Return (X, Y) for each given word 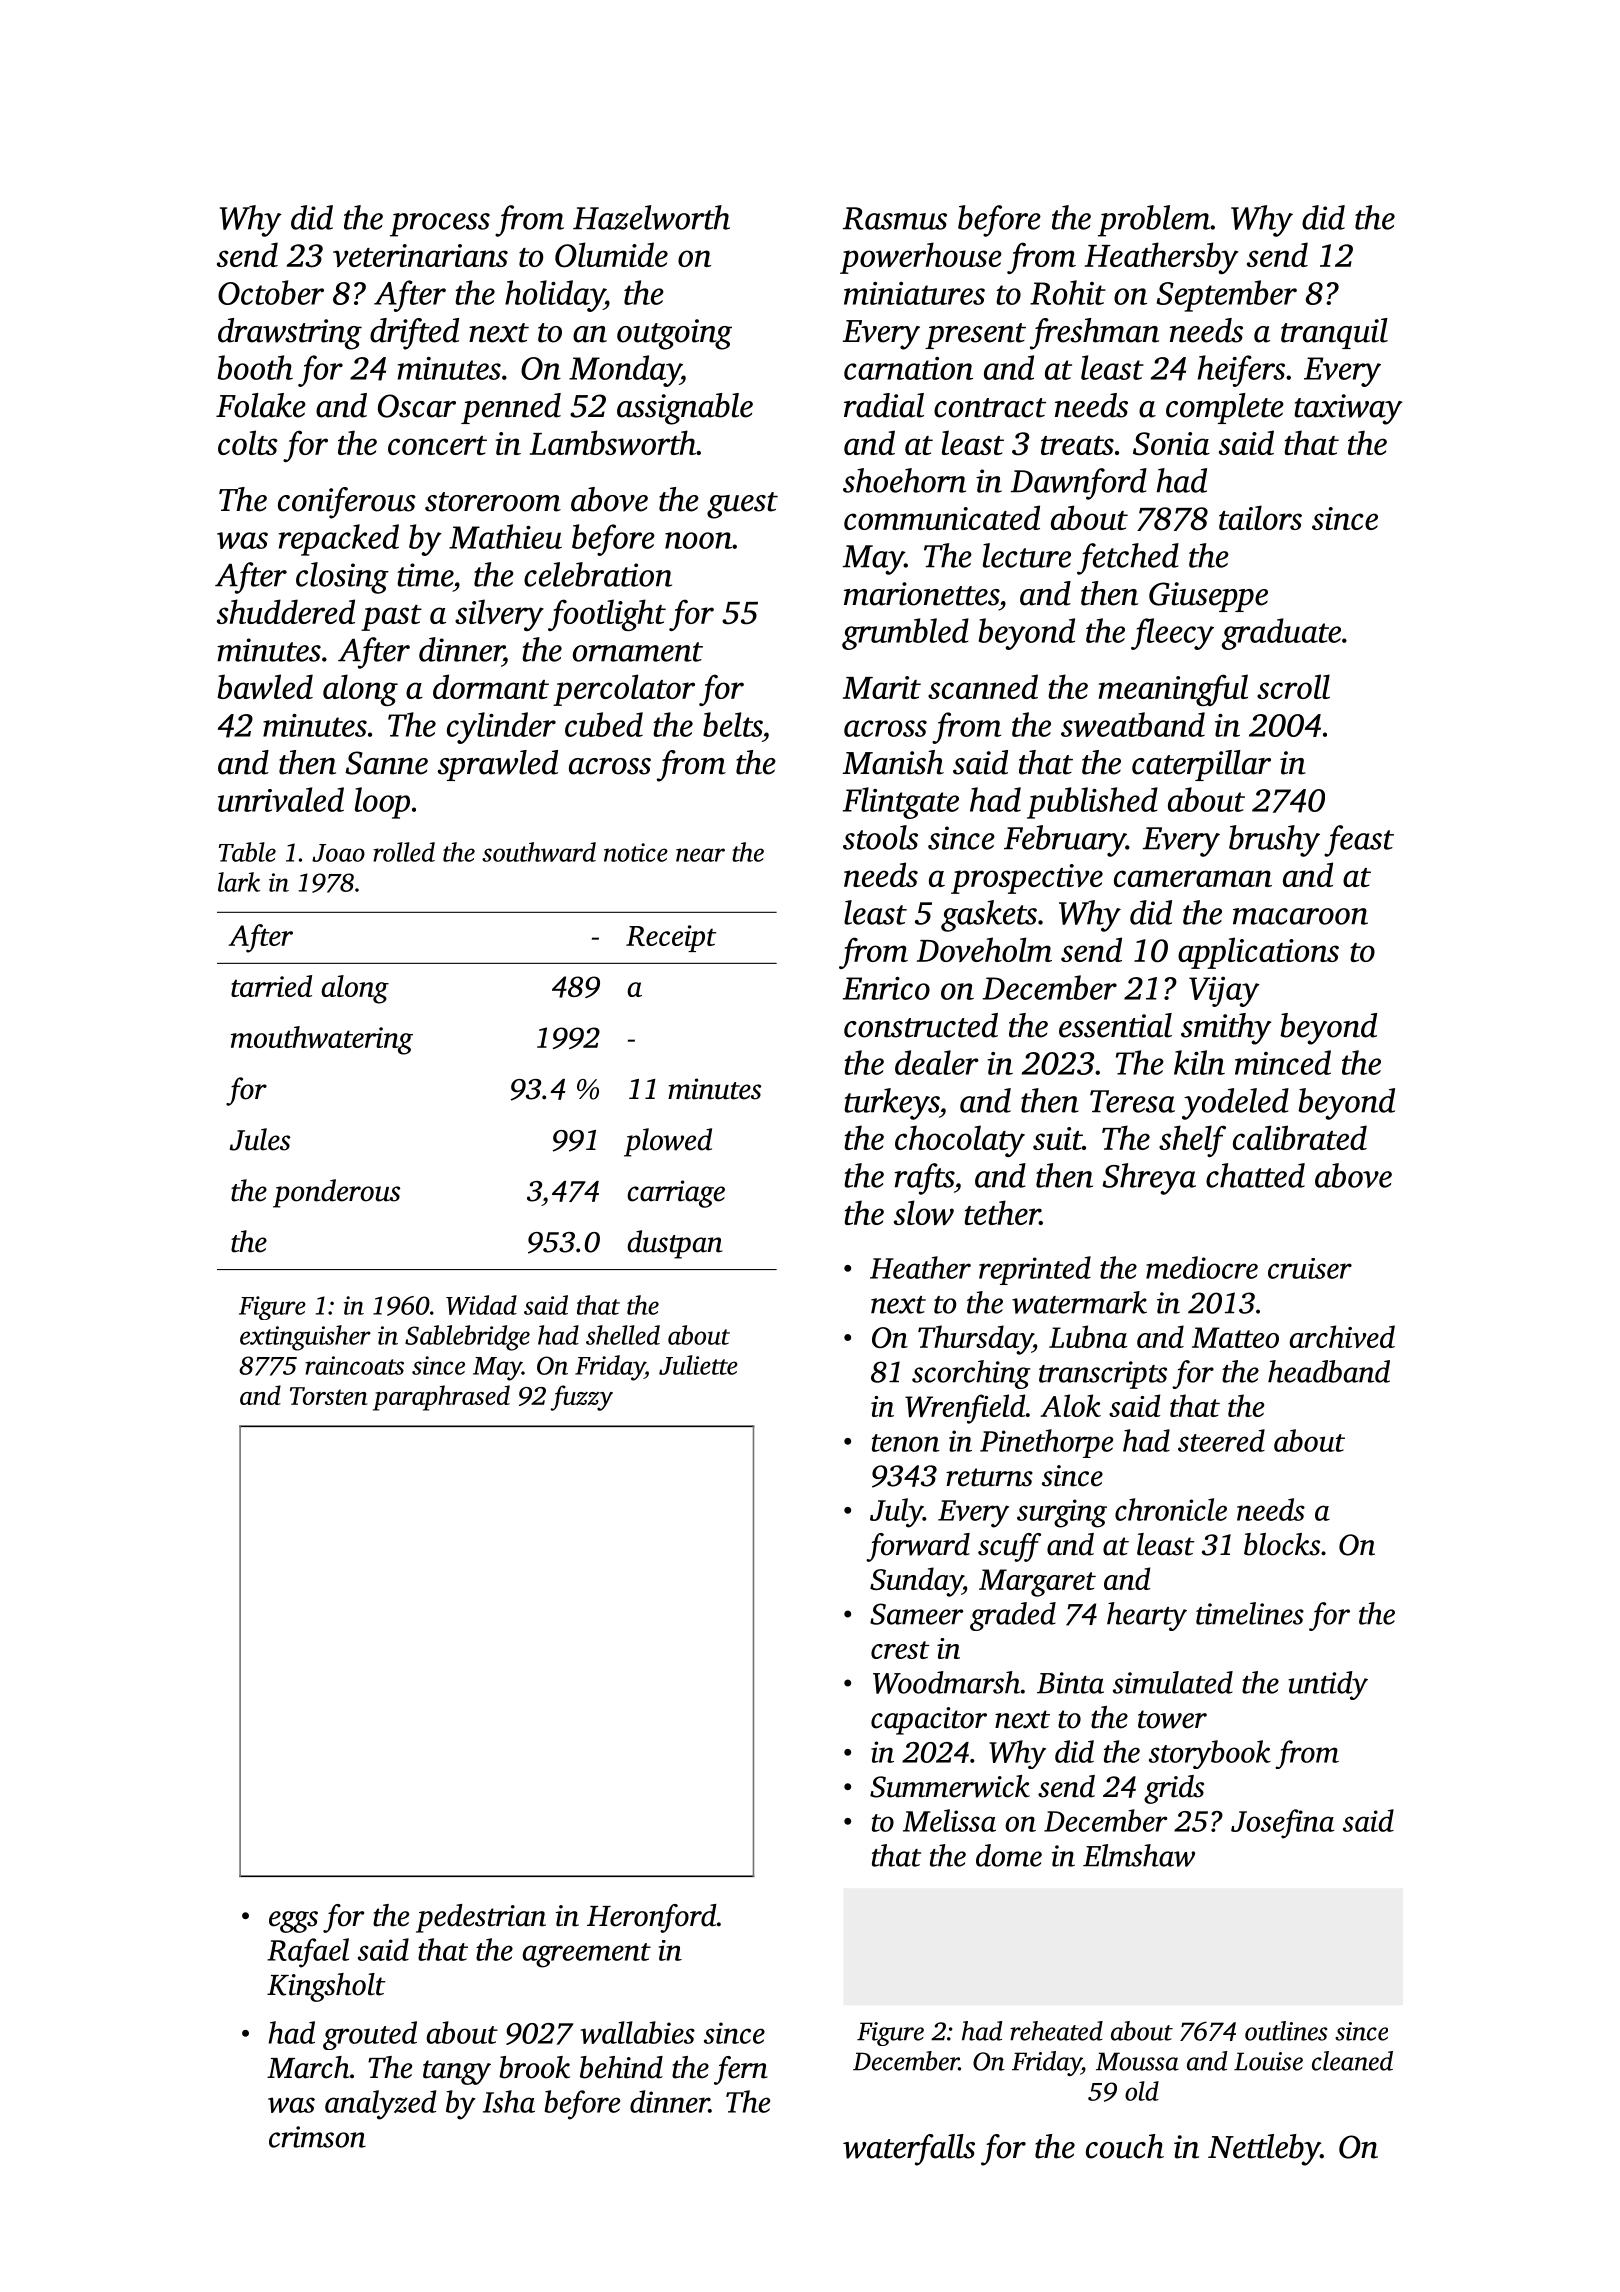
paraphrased (441, 1398)
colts (248, 442)
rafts (924, 1179)
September (1227, 296)
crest (900, 1650)
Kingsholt (326, 1987)
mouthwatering (322, 1040)
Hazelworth (651, 217)
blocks (1282, 1544)
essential (1115, 1025)
